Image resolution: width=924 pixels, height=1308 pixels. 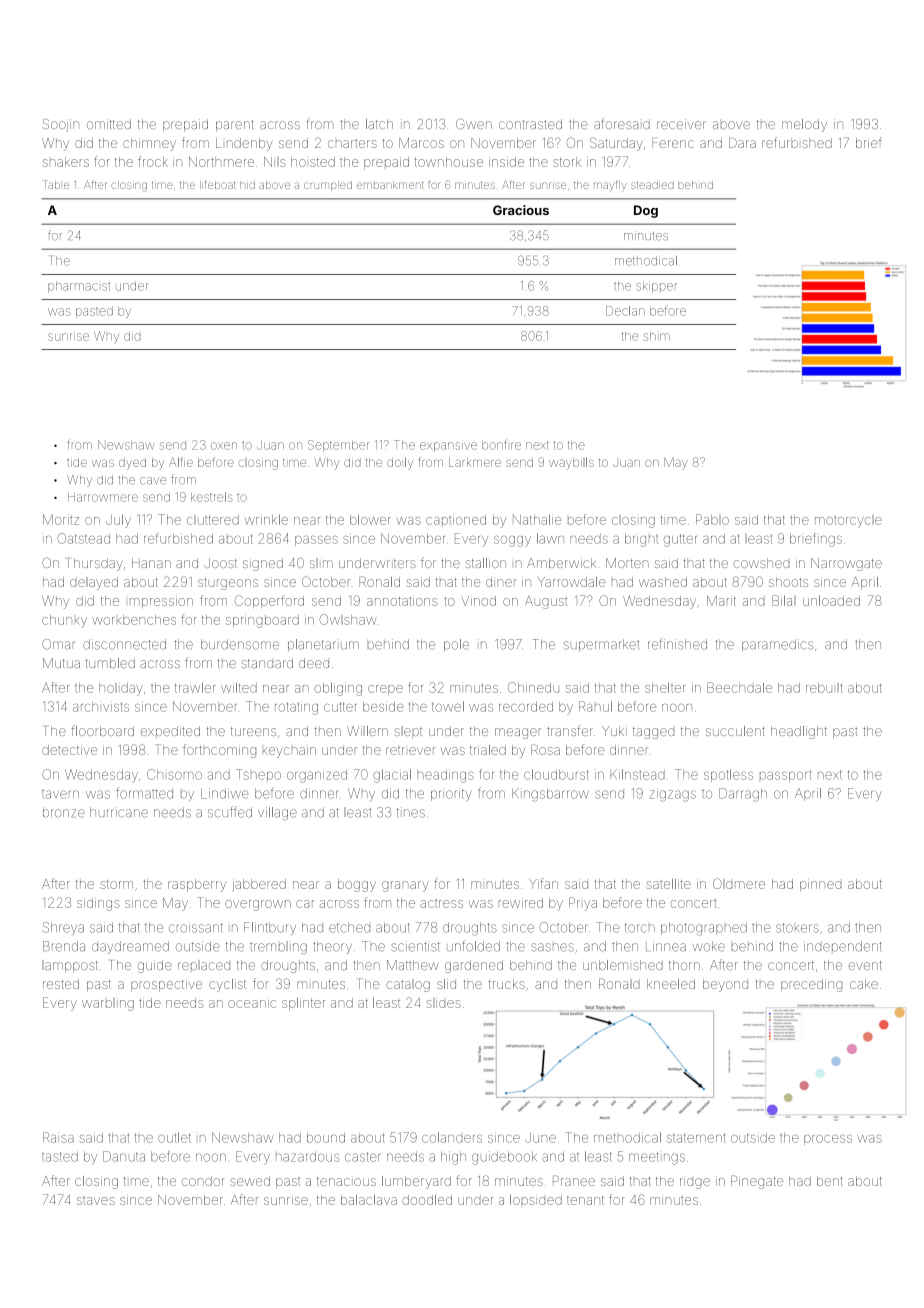 What do you see at coordinates (235, 126) in the screenshot?
I see `parent` at bounding box center [235, 126].
